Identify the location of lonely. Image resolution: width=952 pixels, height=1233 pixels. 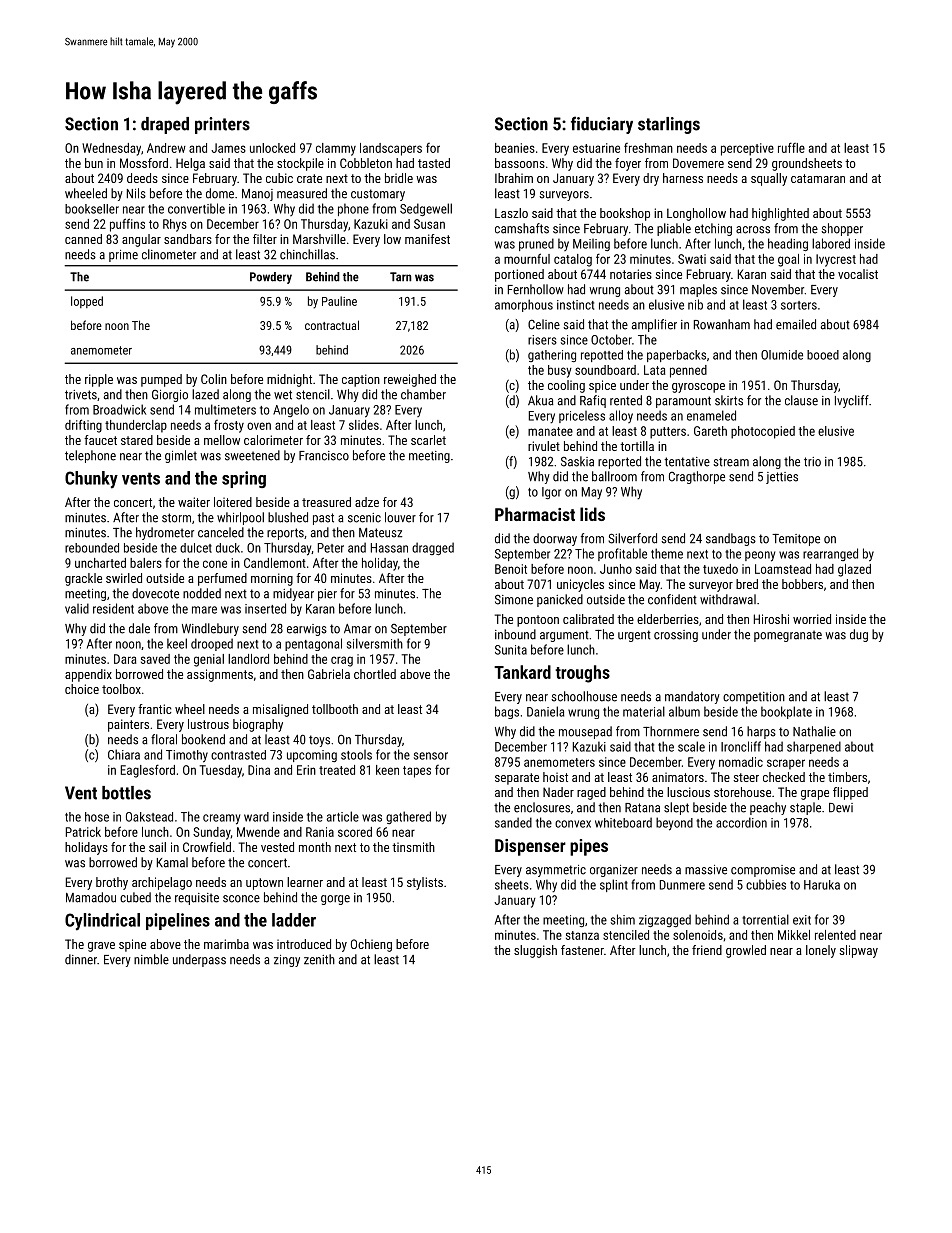
(821, 951).
